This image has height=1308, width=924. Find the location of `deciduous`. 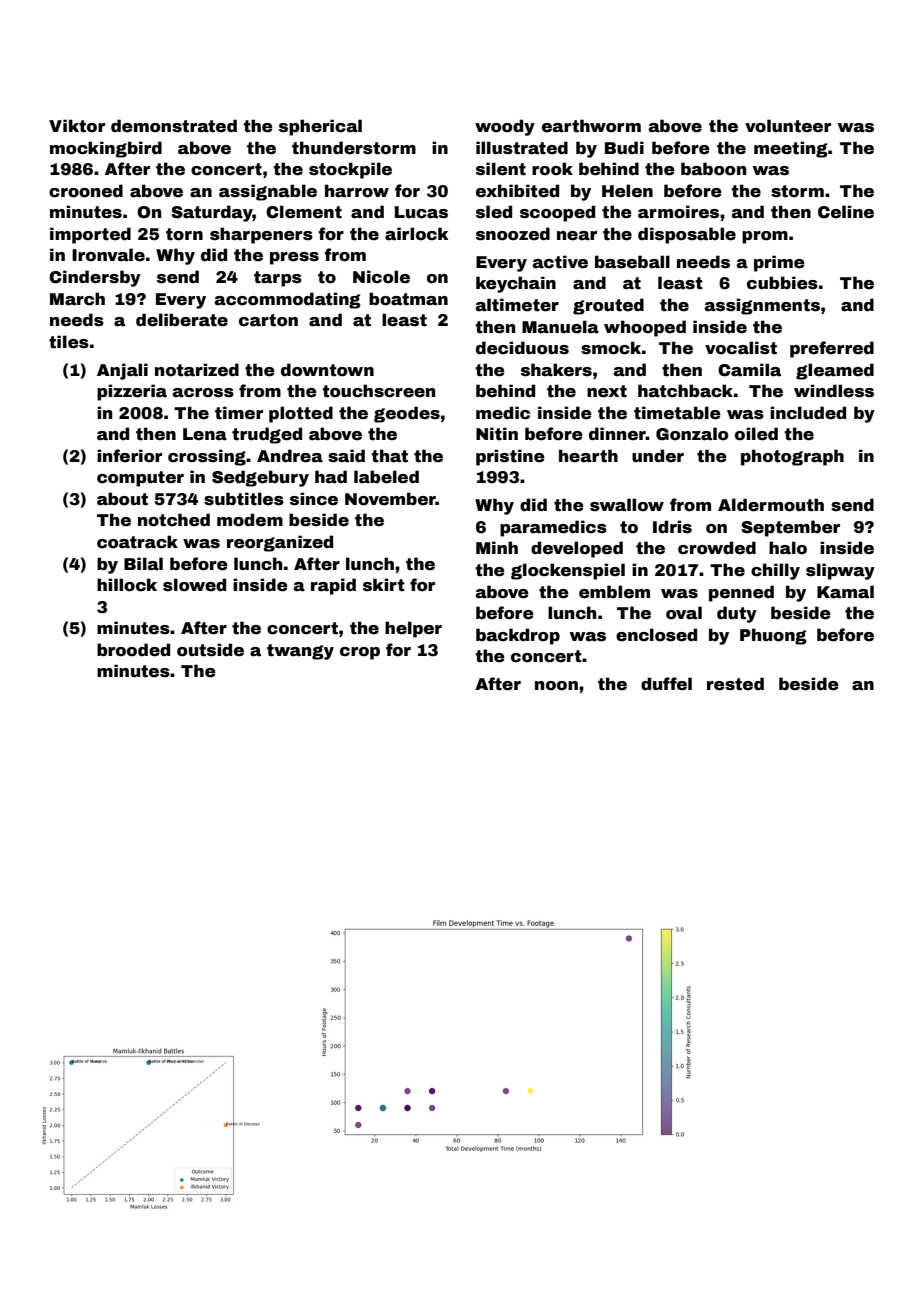

deciduous is located at coordinates (522, 348).
